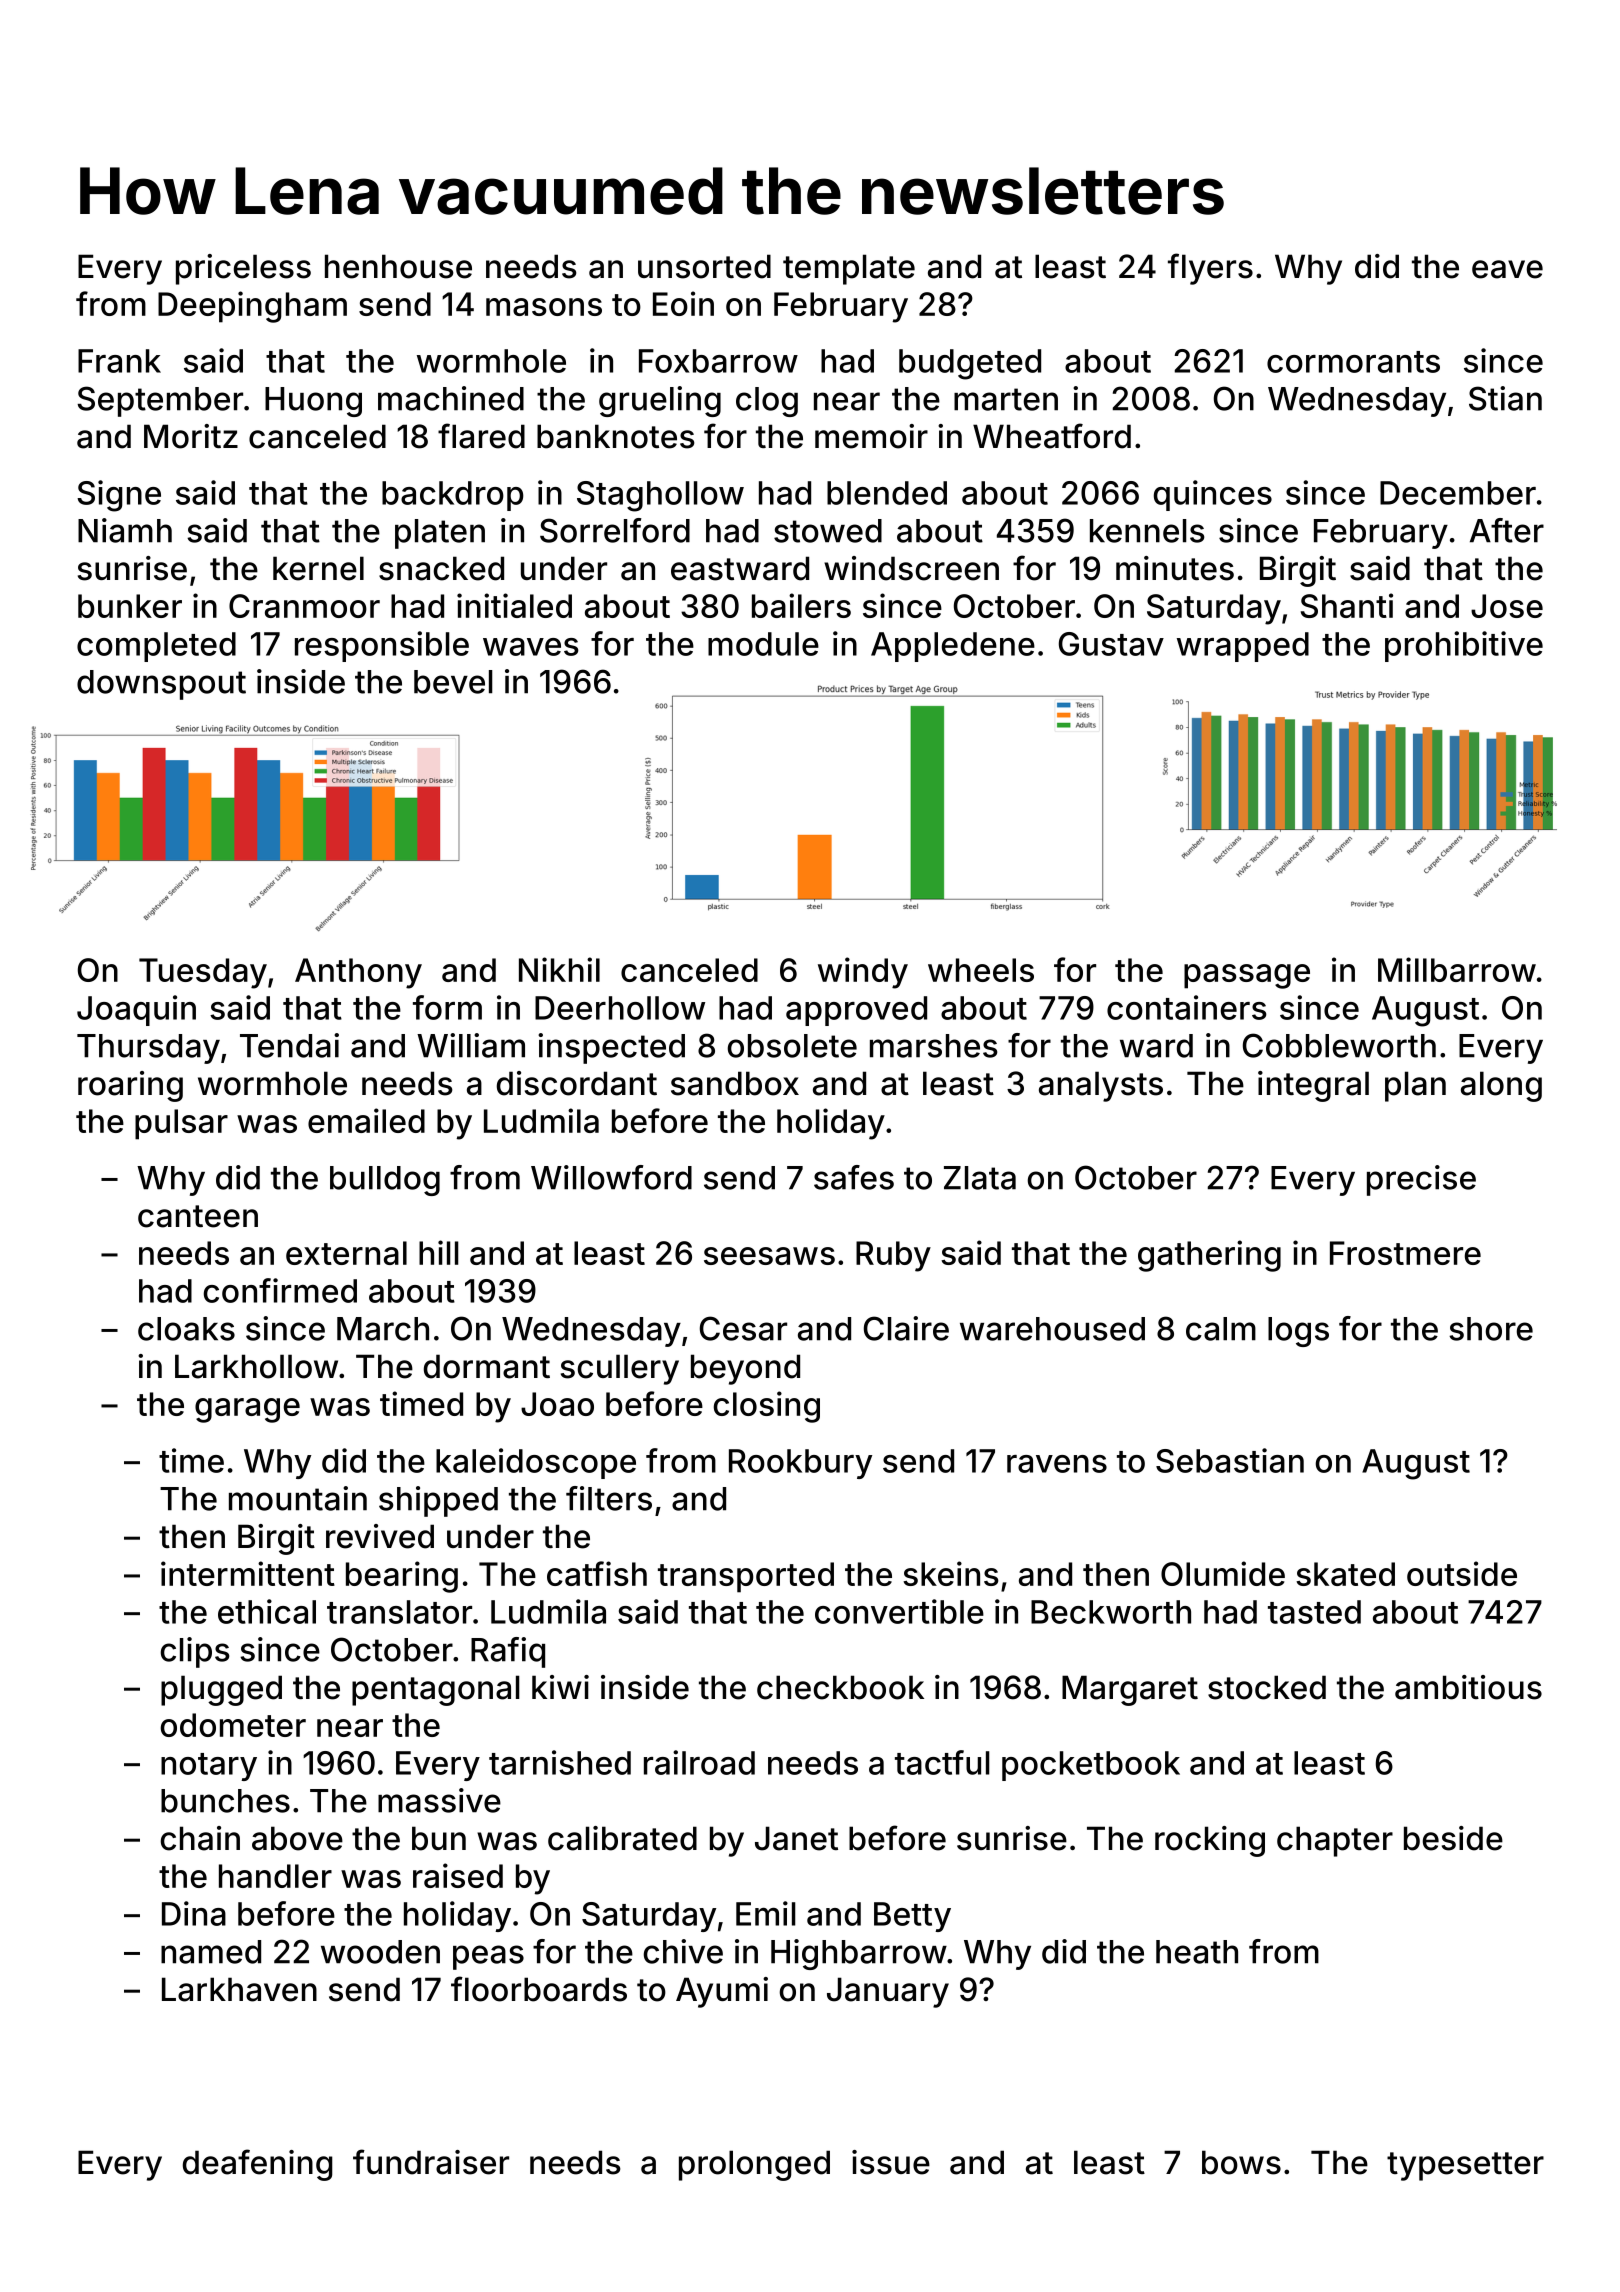 The height and width of the page is (2292, 1620). I want to click on deafening, so click(258, 2165).
